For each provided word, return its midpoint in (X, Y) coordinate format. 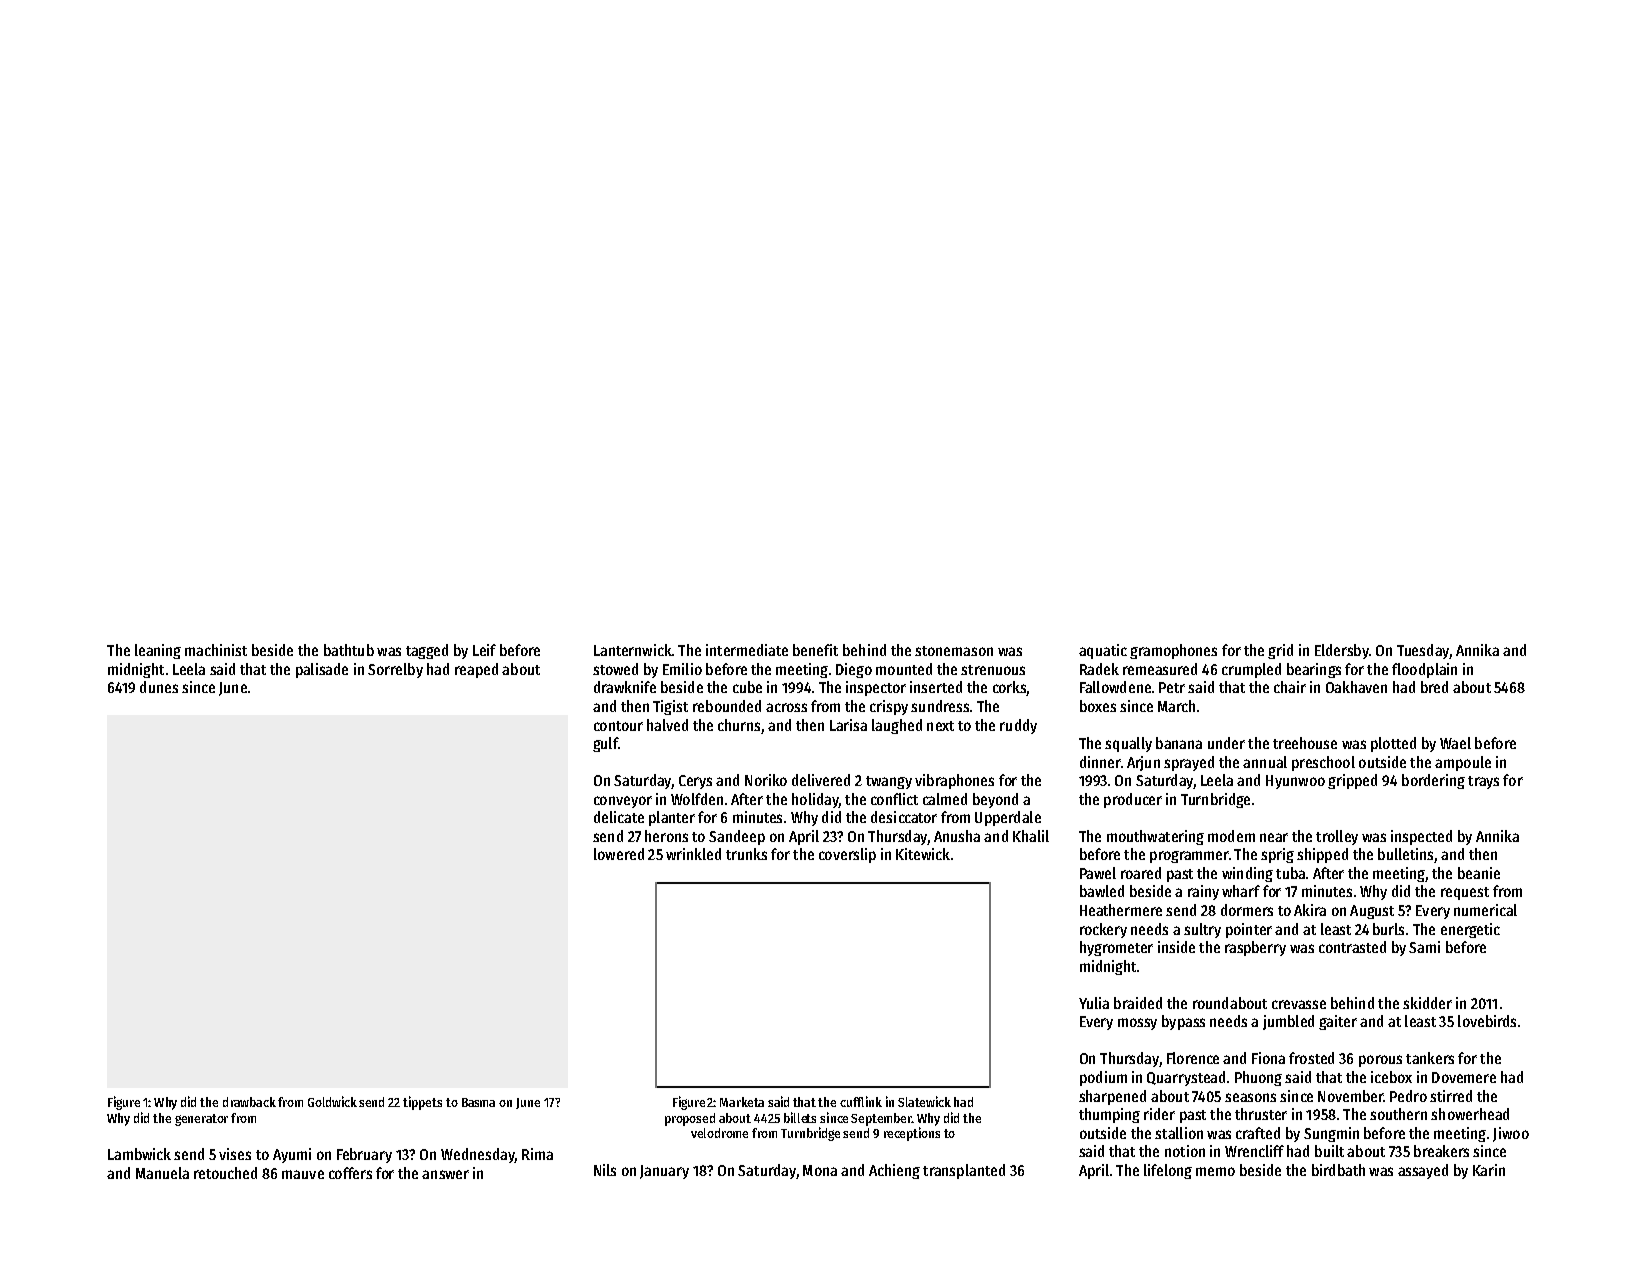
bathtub (349, 650)
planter (672, 818)
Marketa (742, 1102)
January (664, 1172)
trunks (746, 854)
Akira (1310, 910)
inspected (1421, 837)
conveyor (623, 802)
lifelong (1168, 1171)
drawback (249, 1102)
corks (1009, 687)
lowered (619, 854)
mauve (303, 1174)
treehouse (1305, 743)
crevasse (1299, 1004)
